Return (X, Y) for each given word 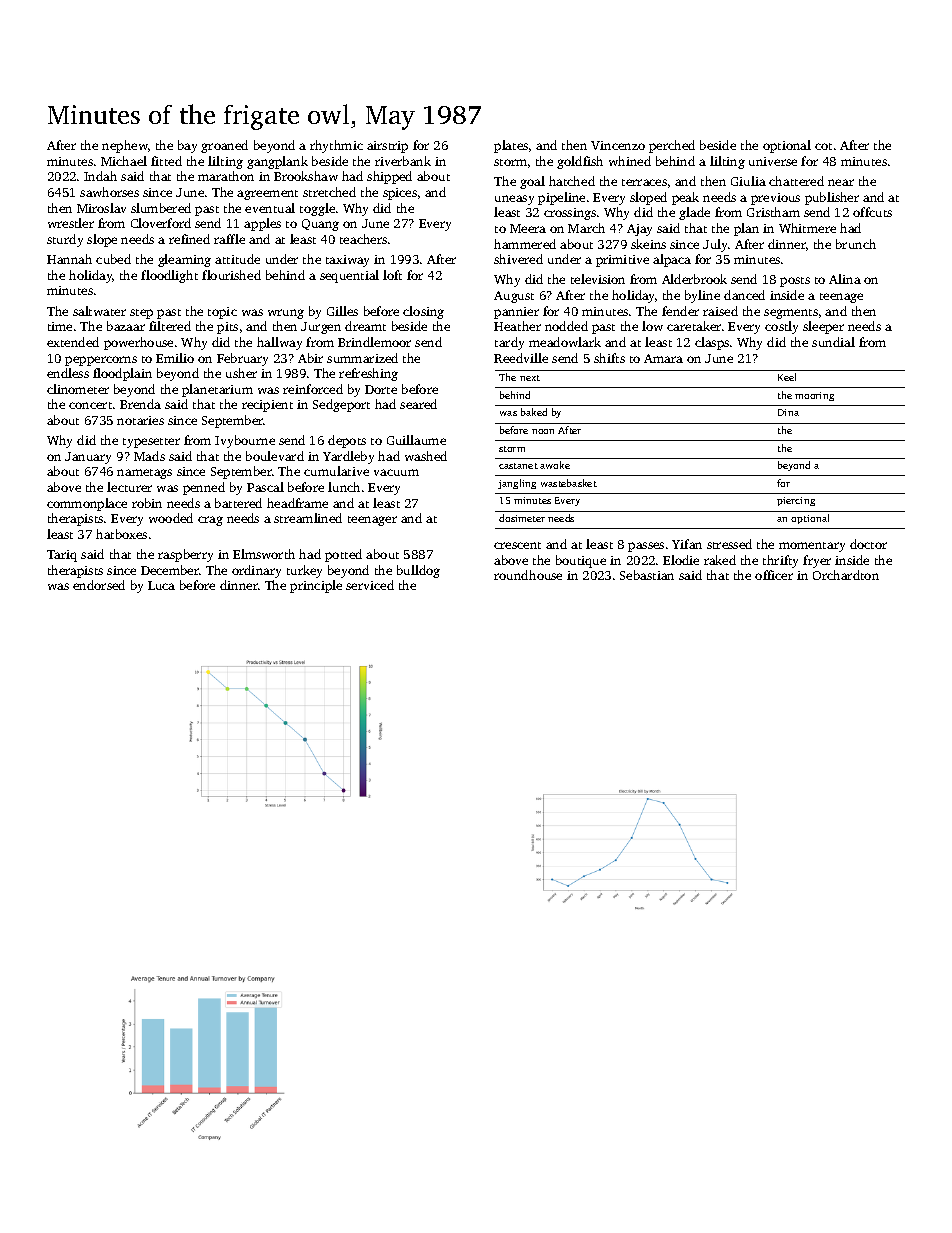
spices (400, 194)
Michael (124, 161)
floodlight (169, 276)
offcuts (872, 212)
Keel (787, 377)
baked (534, 412)
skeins (648, 244)
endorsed (99, 585)
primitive (622, 261)
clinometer (78, 389)
